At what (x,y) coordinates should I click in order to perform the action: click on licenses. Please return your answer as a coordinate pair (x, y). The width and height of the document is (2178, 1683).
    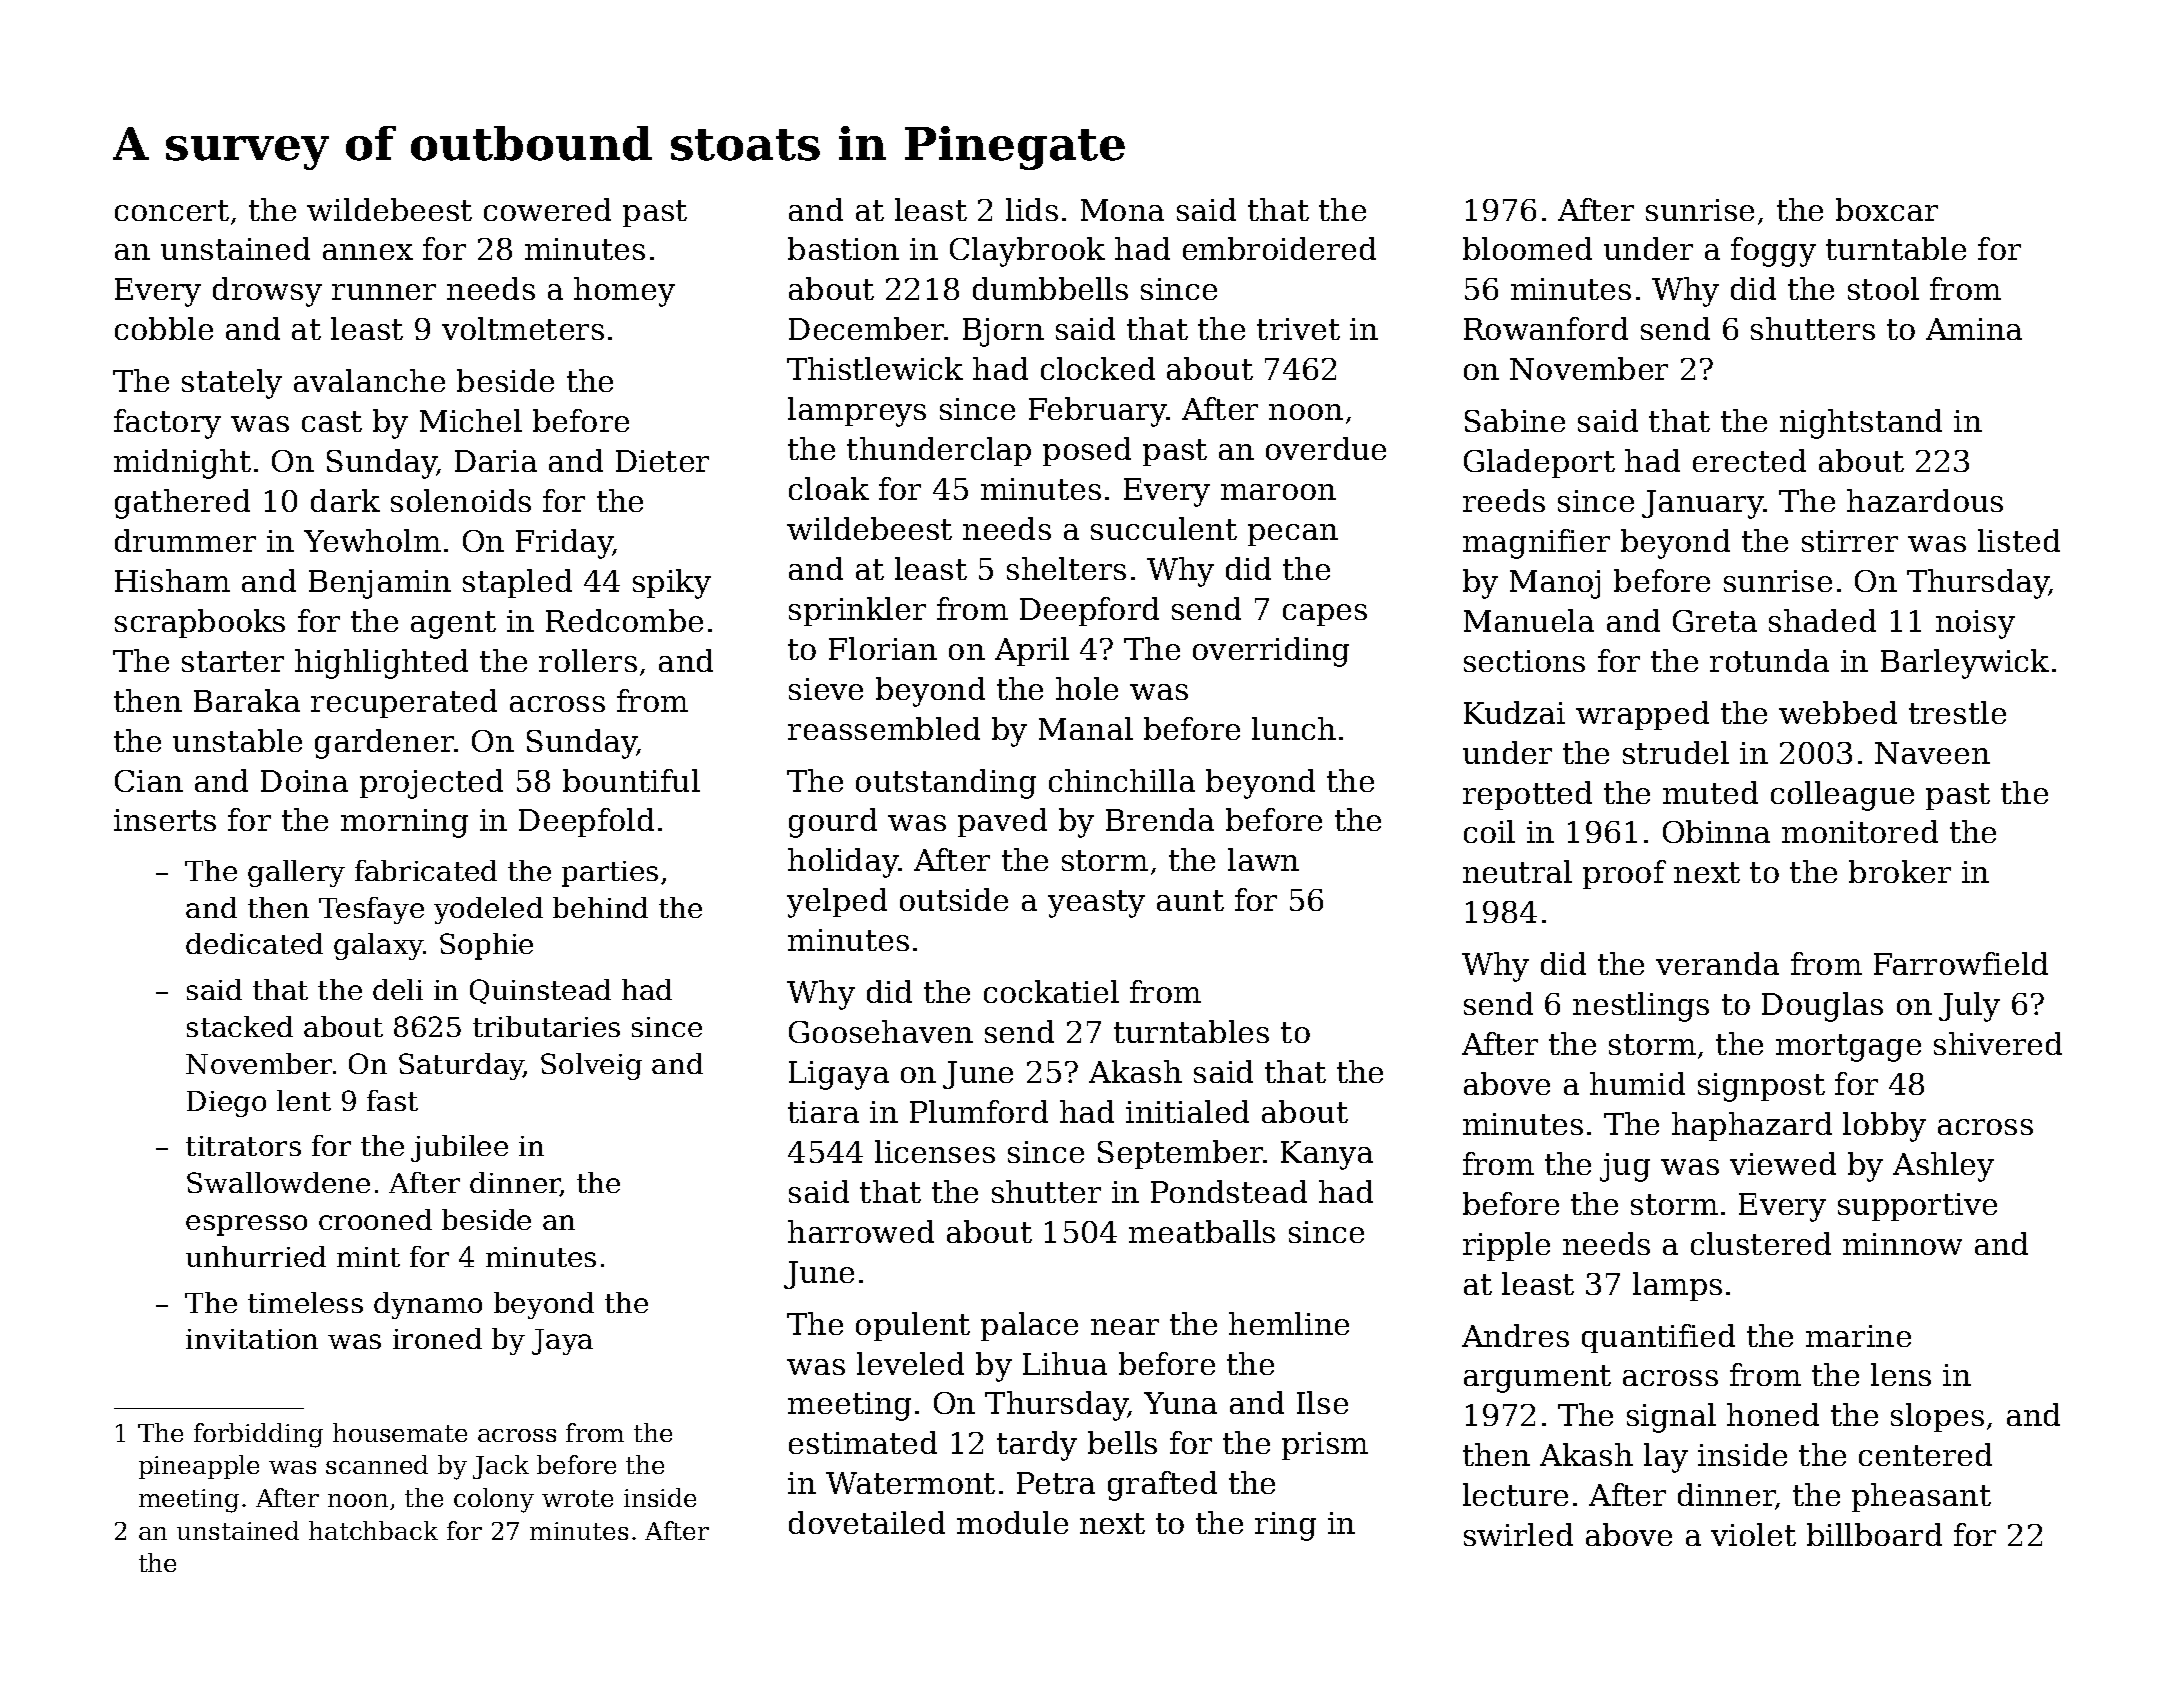
    Looking at the image, I should click on (935, 1151).
